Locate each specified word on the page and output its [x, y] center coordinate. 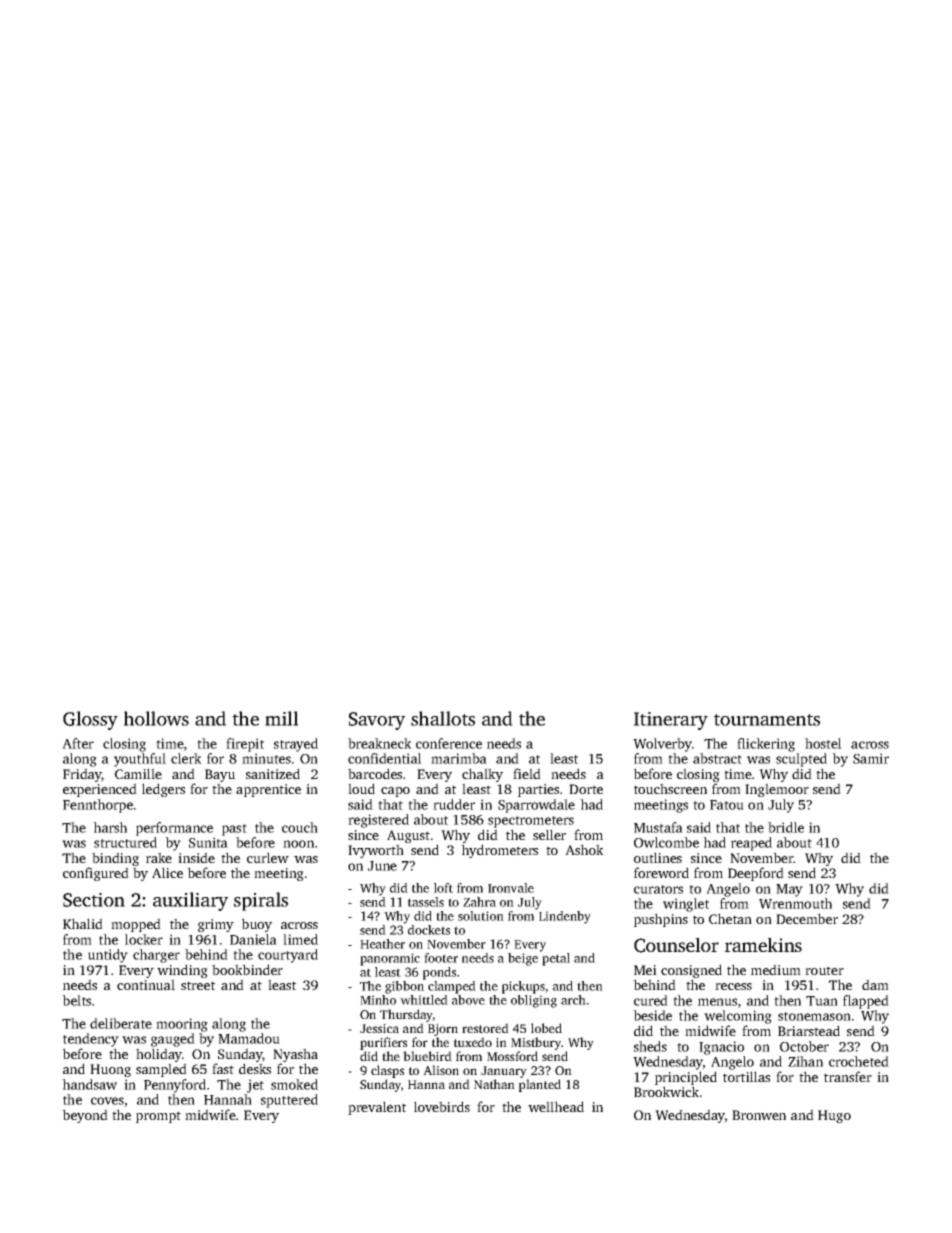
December [807, 918]
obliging [534, 1001]
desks [255, 1068]
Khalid [83, 923]
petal [556, 959]
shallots [443, 718]
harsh [110, 827]
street [198, 985]
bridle [786, 827]
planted [540, 1085]
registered [378, 821]
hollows [156, 718]
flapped [866, 1002]
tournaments [767, 720]
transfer [848, 1076]
